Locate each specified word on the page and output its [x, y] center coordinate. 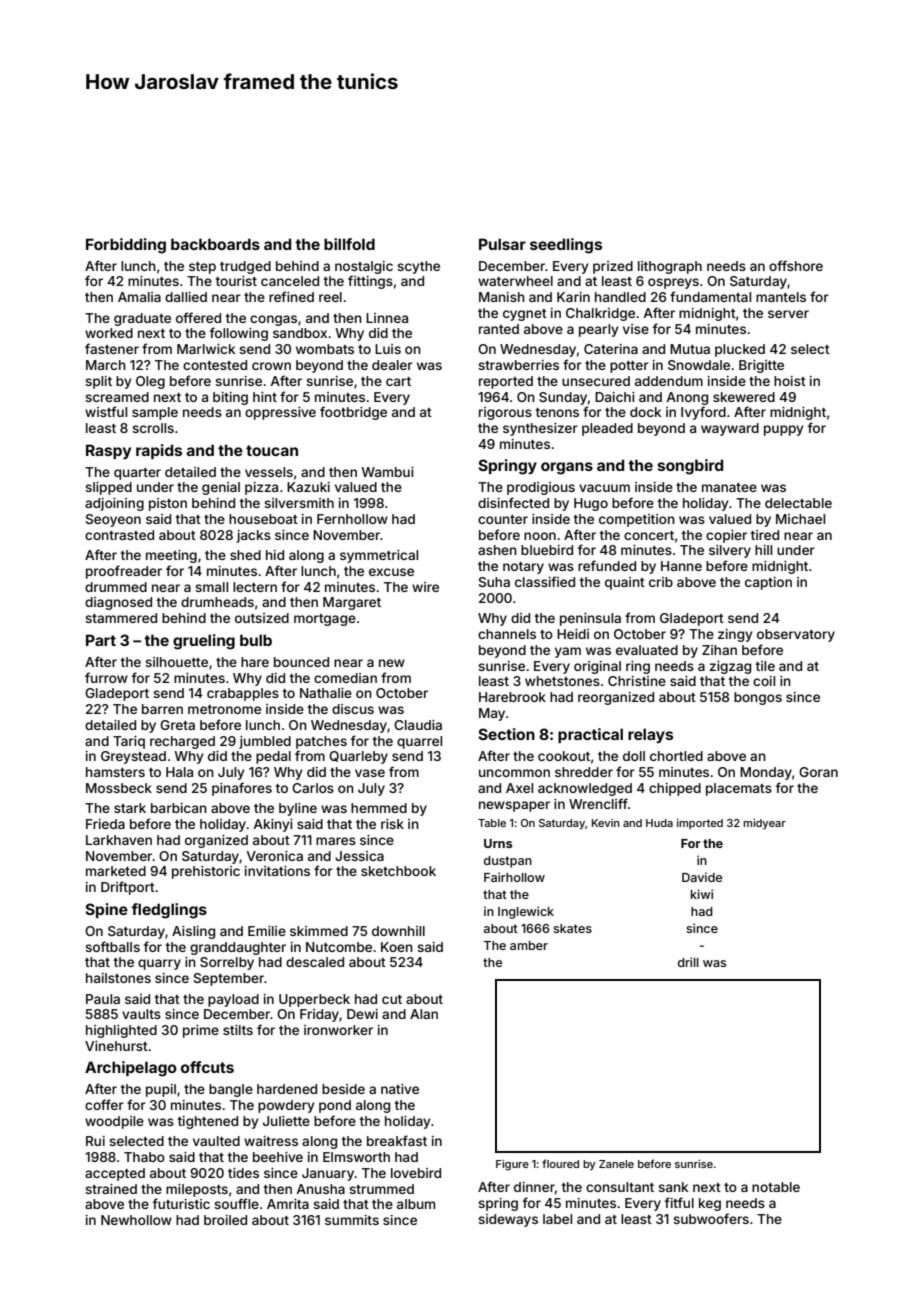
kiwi [702, 894]
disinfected [513, 502]
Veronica [275, 856]
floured [560, 1163]
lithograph [670, 267]
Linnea [387, 318]
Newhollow [136, 1220]
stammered [121, 618]
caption [768, 583]
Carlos [313, 788]
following [239, 334]
